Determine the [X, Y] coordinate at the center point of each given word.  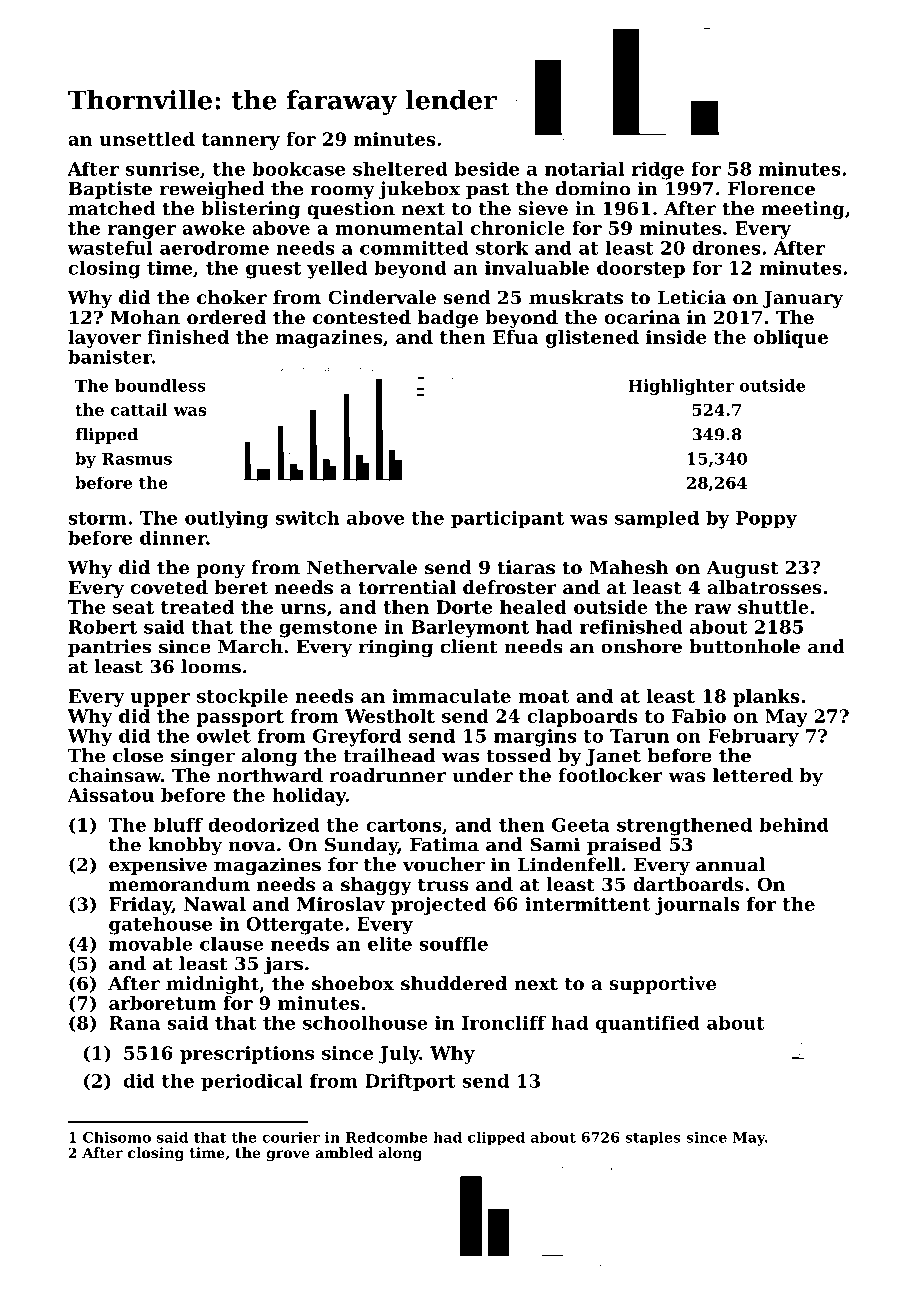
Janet [613, 757]
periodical [252, 1083]
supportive [663, 985]
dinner [173, 537]
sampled [657, 520]
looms [211, 666]
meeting [803, 210]
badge [448, 319]
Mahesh [629, 567]
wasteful [110, 248]
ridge [658, 170]
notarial [585, 168]
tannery [241, 141]
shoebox [353, 983]
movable [151, 943]
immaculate [451, 696]
